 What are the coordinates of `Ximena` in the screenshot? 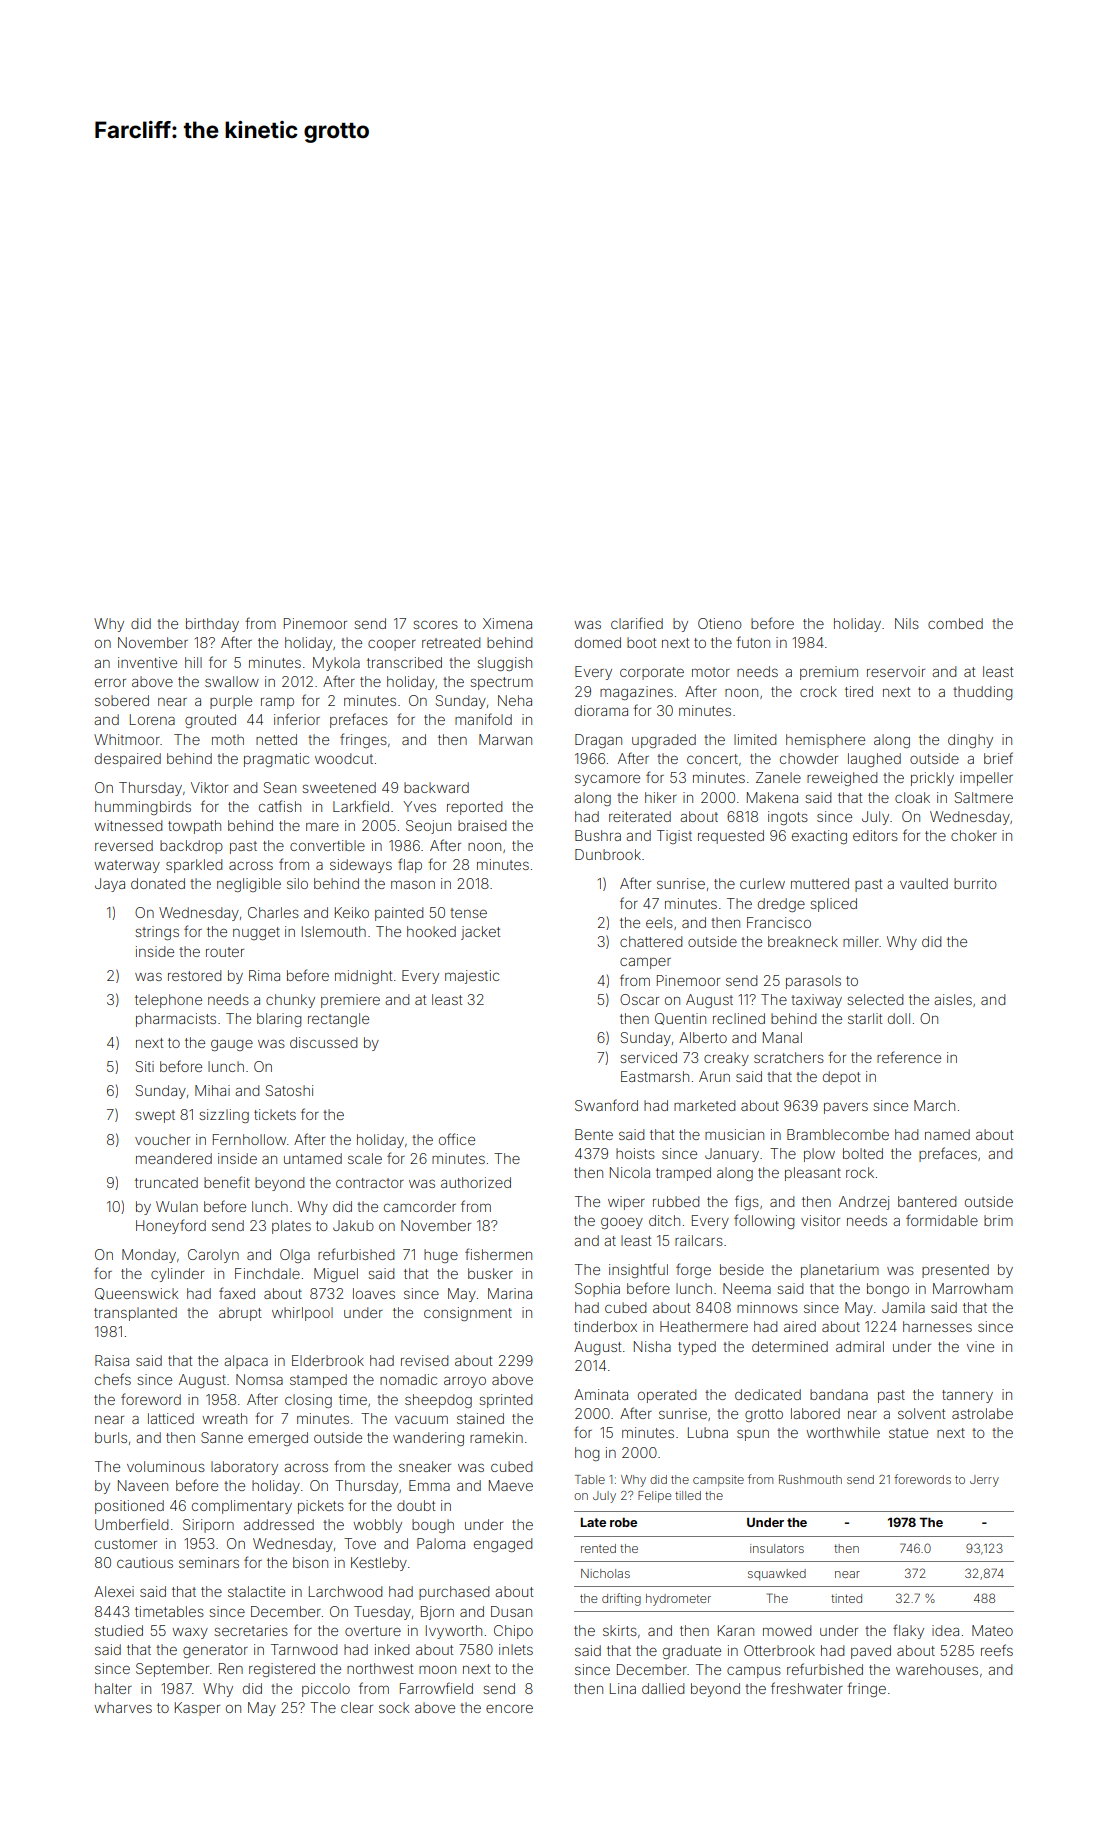 It's located at (507, 623).
